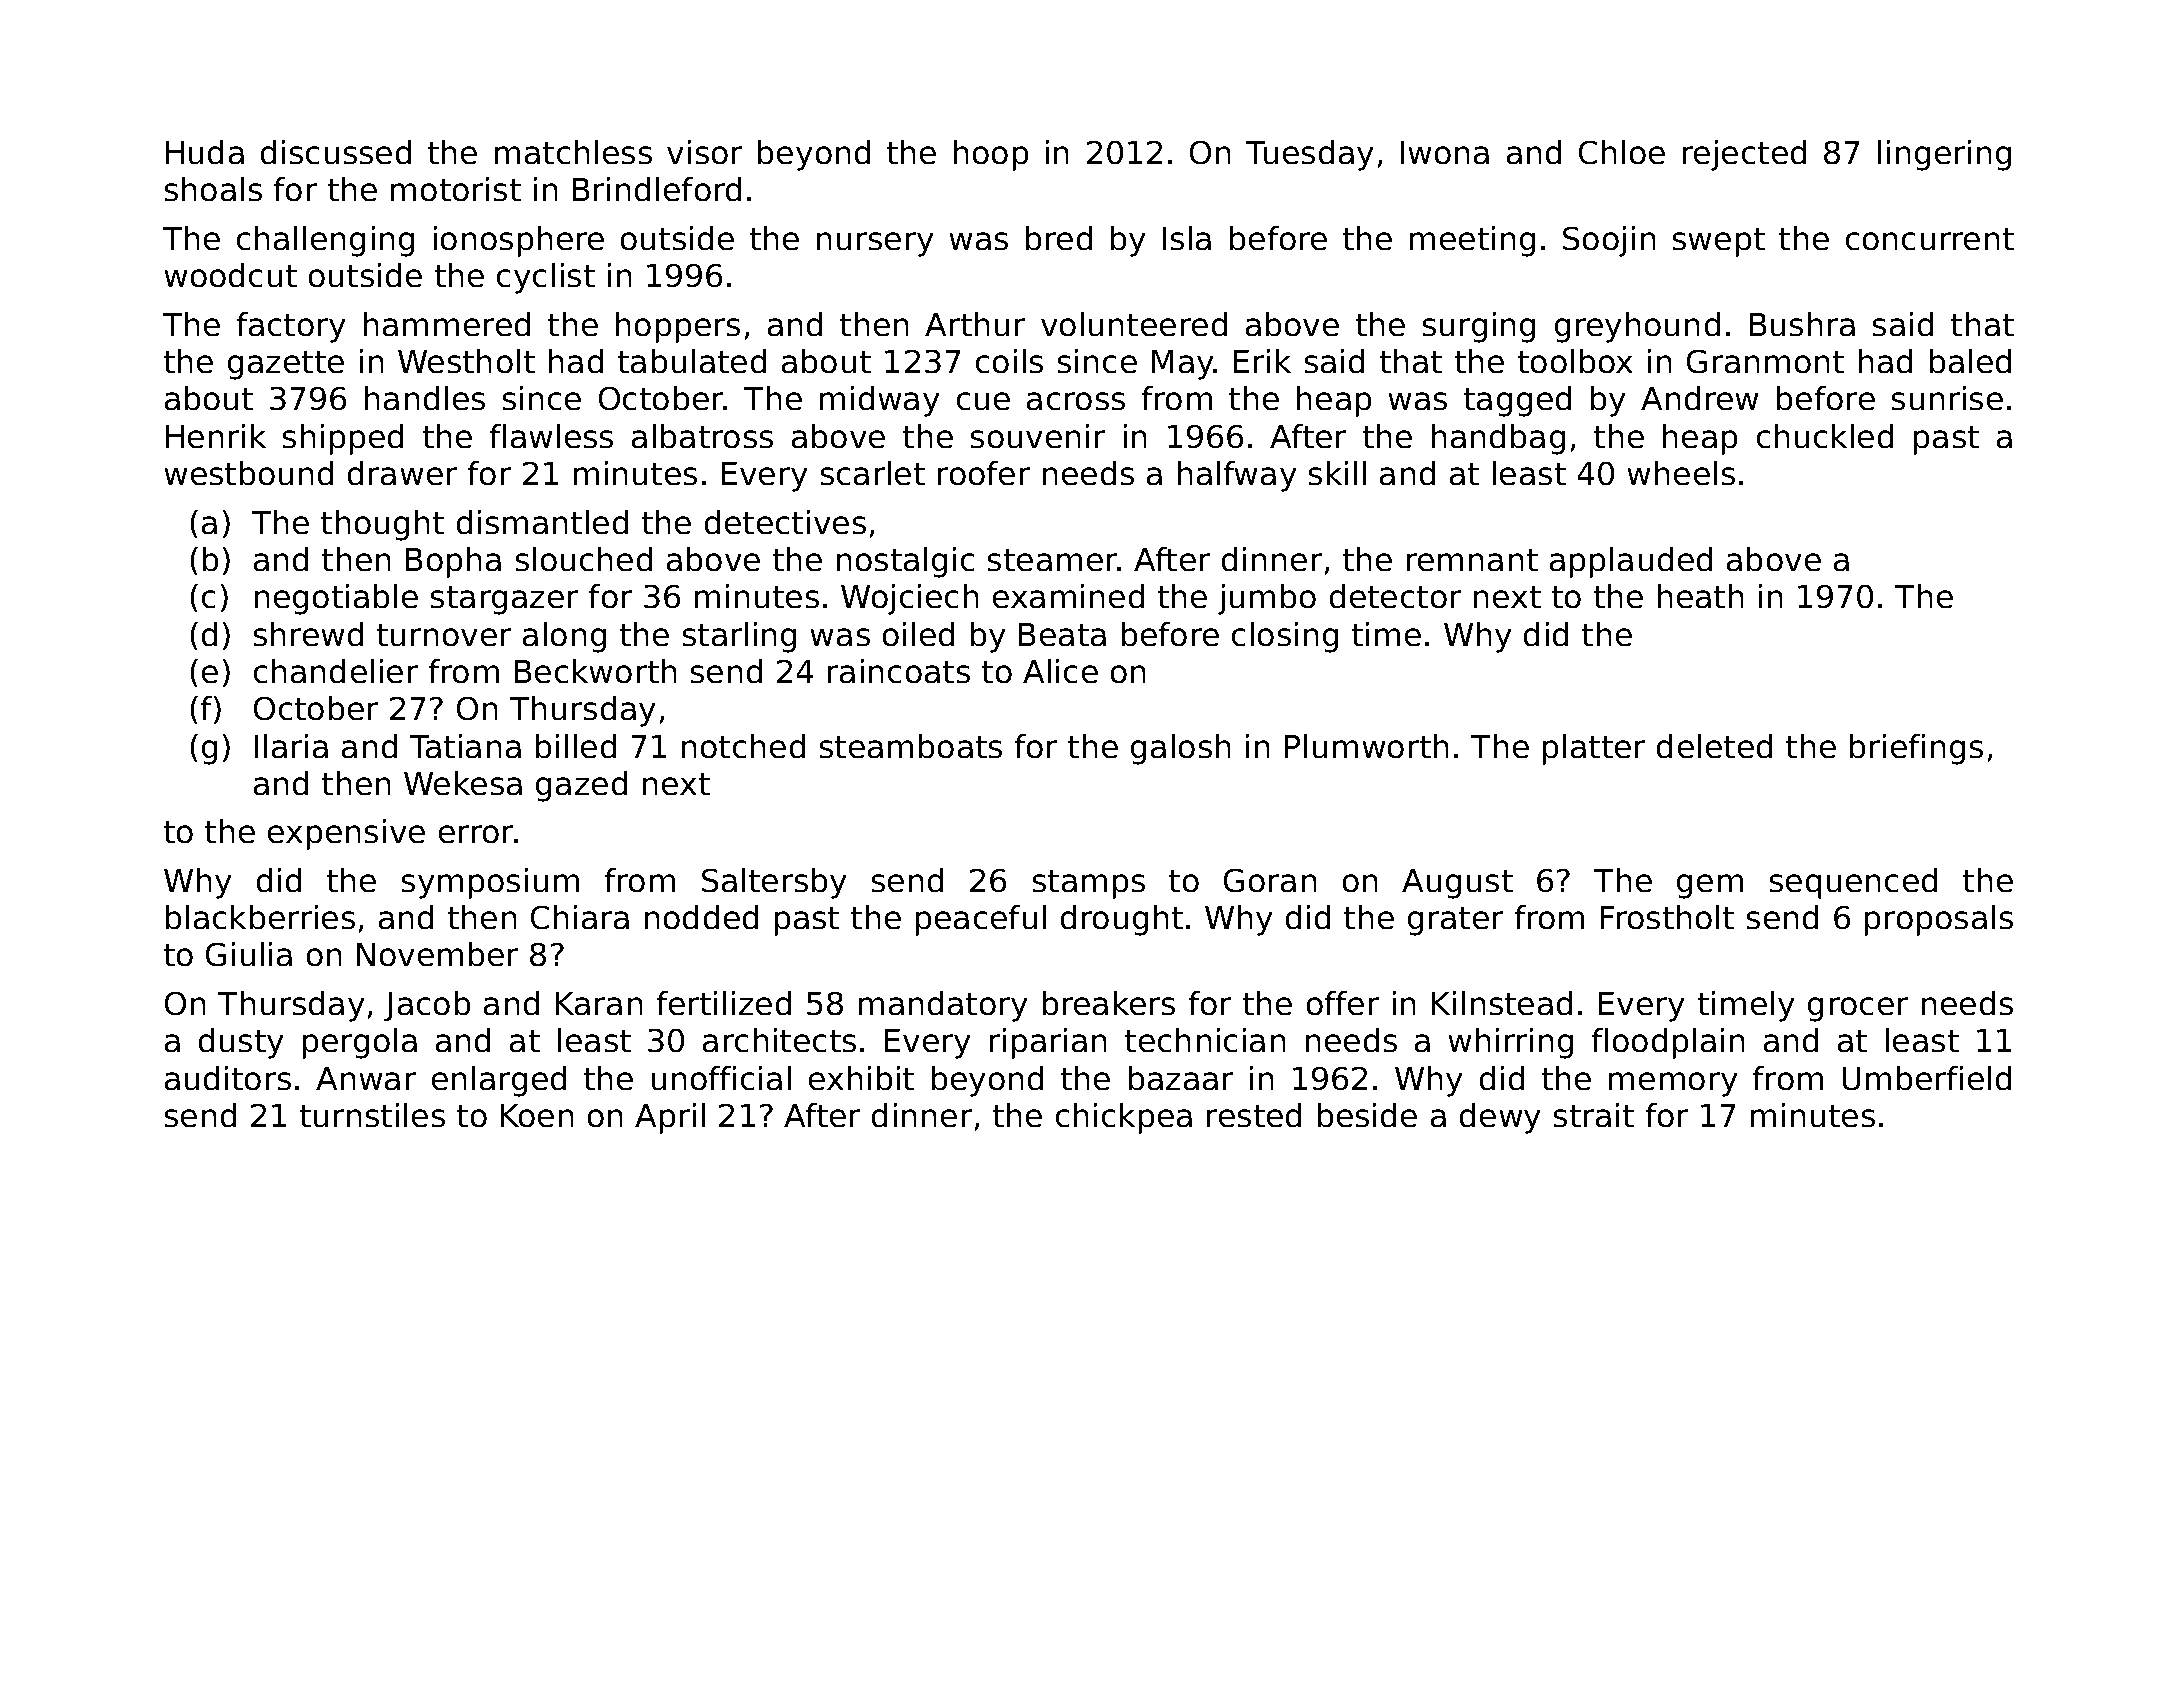  I want to click on briefings, so click(1916, 749).
